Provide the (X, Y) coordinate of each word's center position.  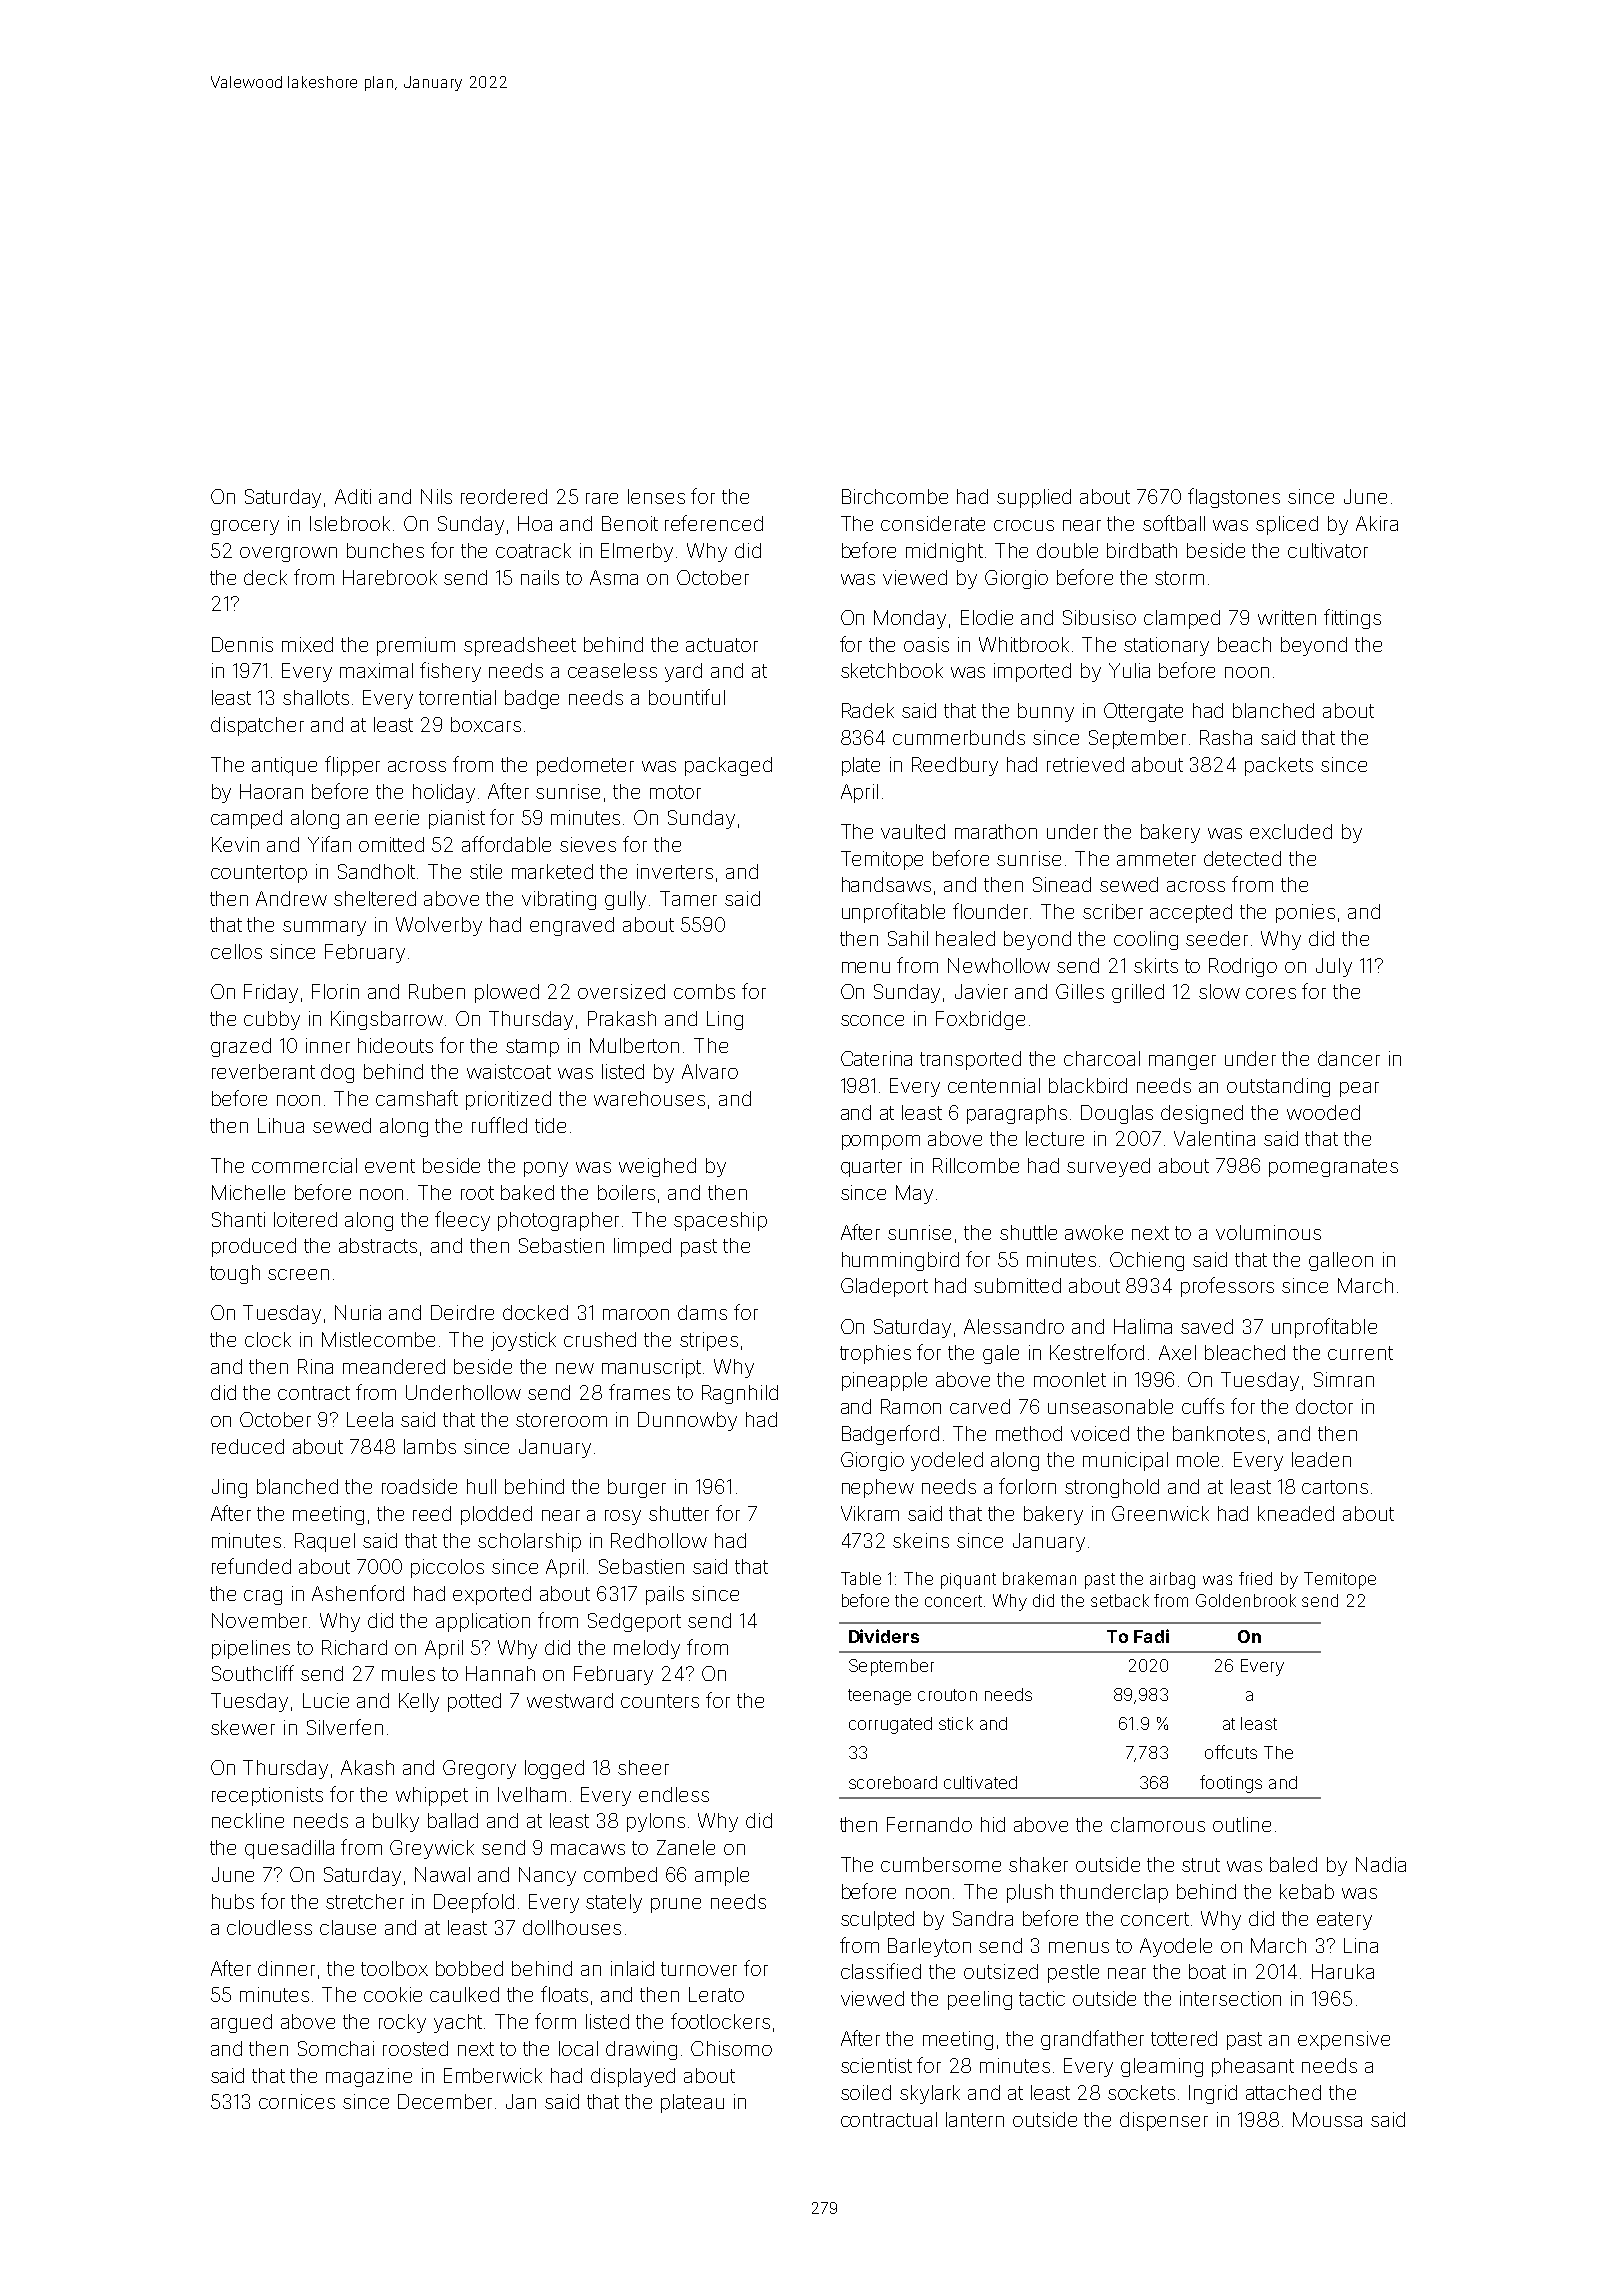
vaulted (913, 831)
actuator (722, 645)
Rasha (1226, 737)
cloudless (269, 1927)
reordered (504, 496)
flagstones (1234, 498)
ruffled (499, 1125)
